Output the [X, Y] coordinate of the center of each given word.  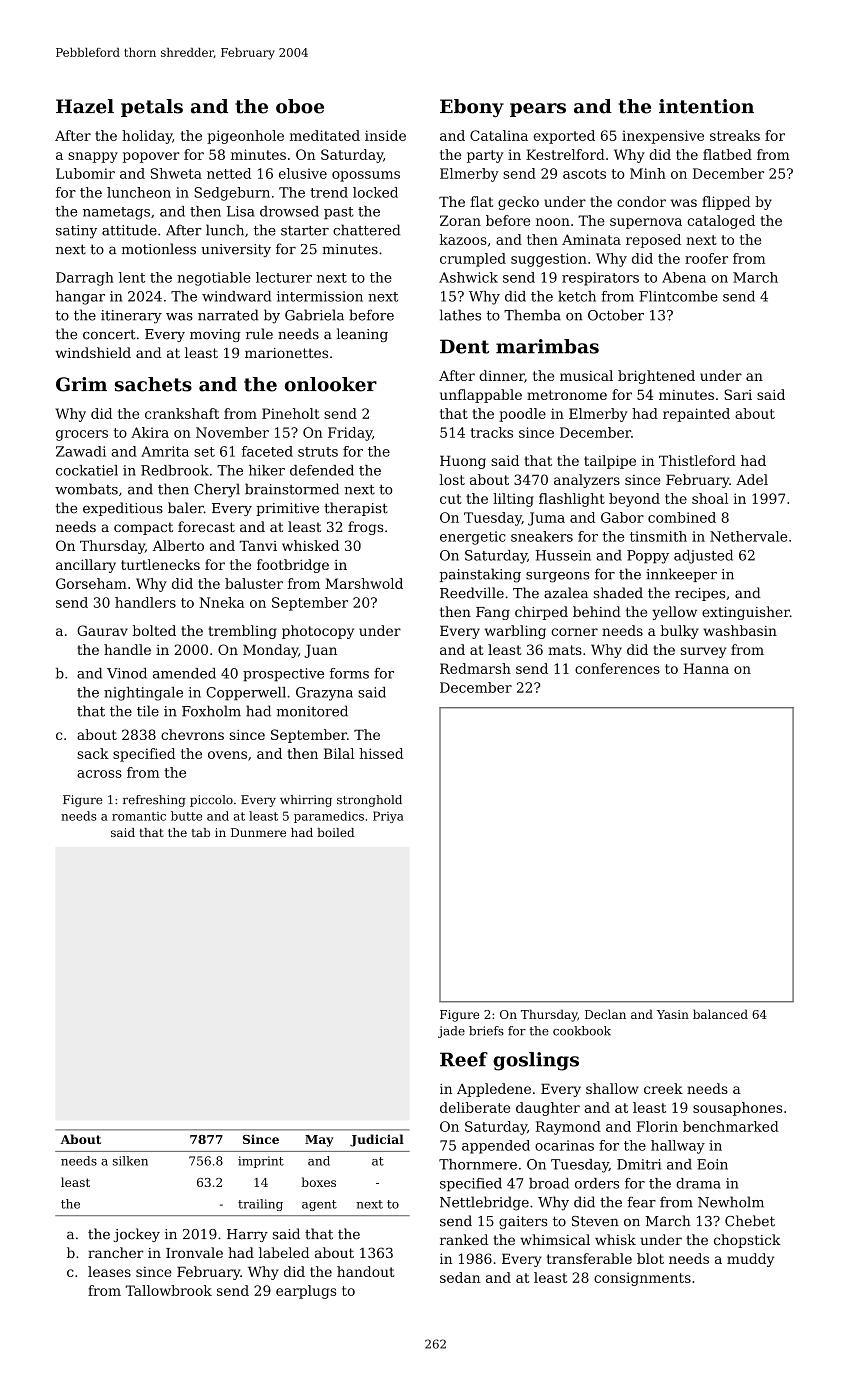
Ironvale [194, 1252]
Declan [605, 1014]
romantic [139, 816]
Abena [684, 277]
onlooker [331, 384]
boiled [335, 832]
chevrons [192, 734]
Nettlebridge [484, 1203]
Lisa [240, 211]
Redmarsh [475, 668]
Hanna [706, 668]
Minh [648, 173]
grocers [82, 435]
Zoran [460, 220]
